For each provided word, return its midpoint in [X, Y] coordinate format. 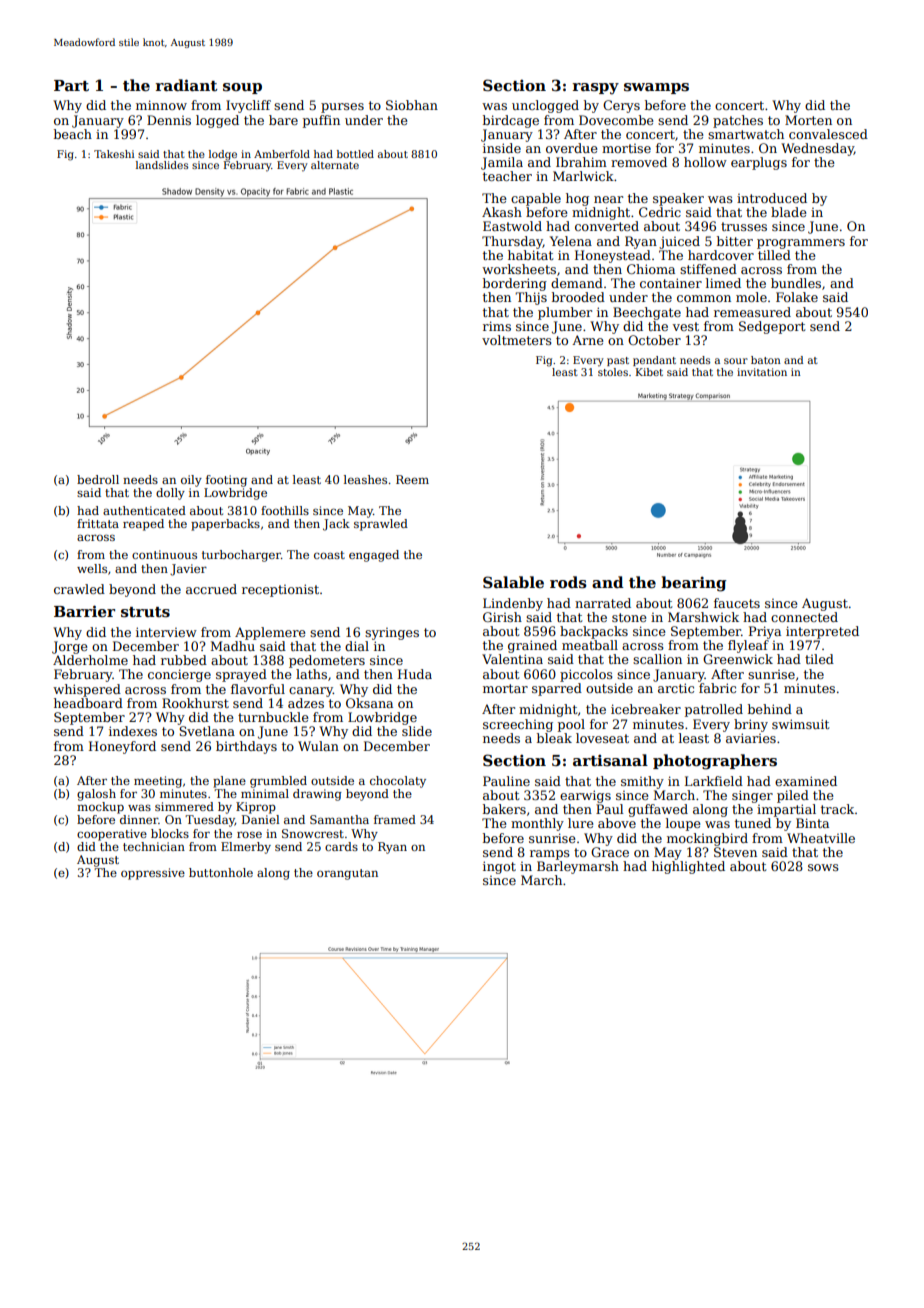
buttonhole [221, 872]
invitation [762, 372]
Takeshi [114, 154]
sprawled [381, 525]
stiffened [708, 269]
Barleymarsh [578, 867]
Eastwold [512, 226]
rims [497, 326]
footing [226, 481]
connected [804, 617]
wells [92, 568]
